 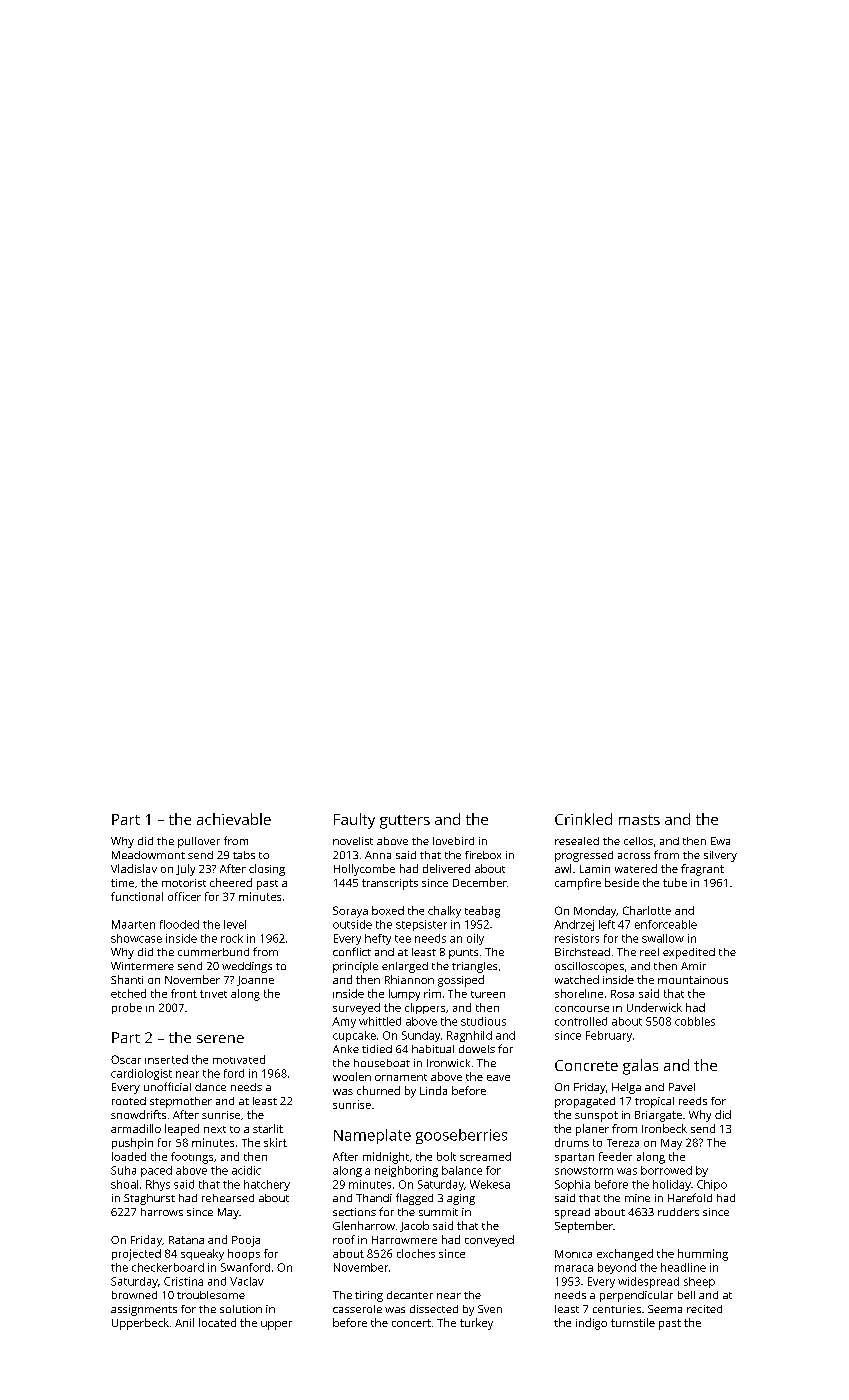 What do you see at coordinates (622, 994) in the screenshot?
I see `Rosa` at bounding box center [622, 994].
